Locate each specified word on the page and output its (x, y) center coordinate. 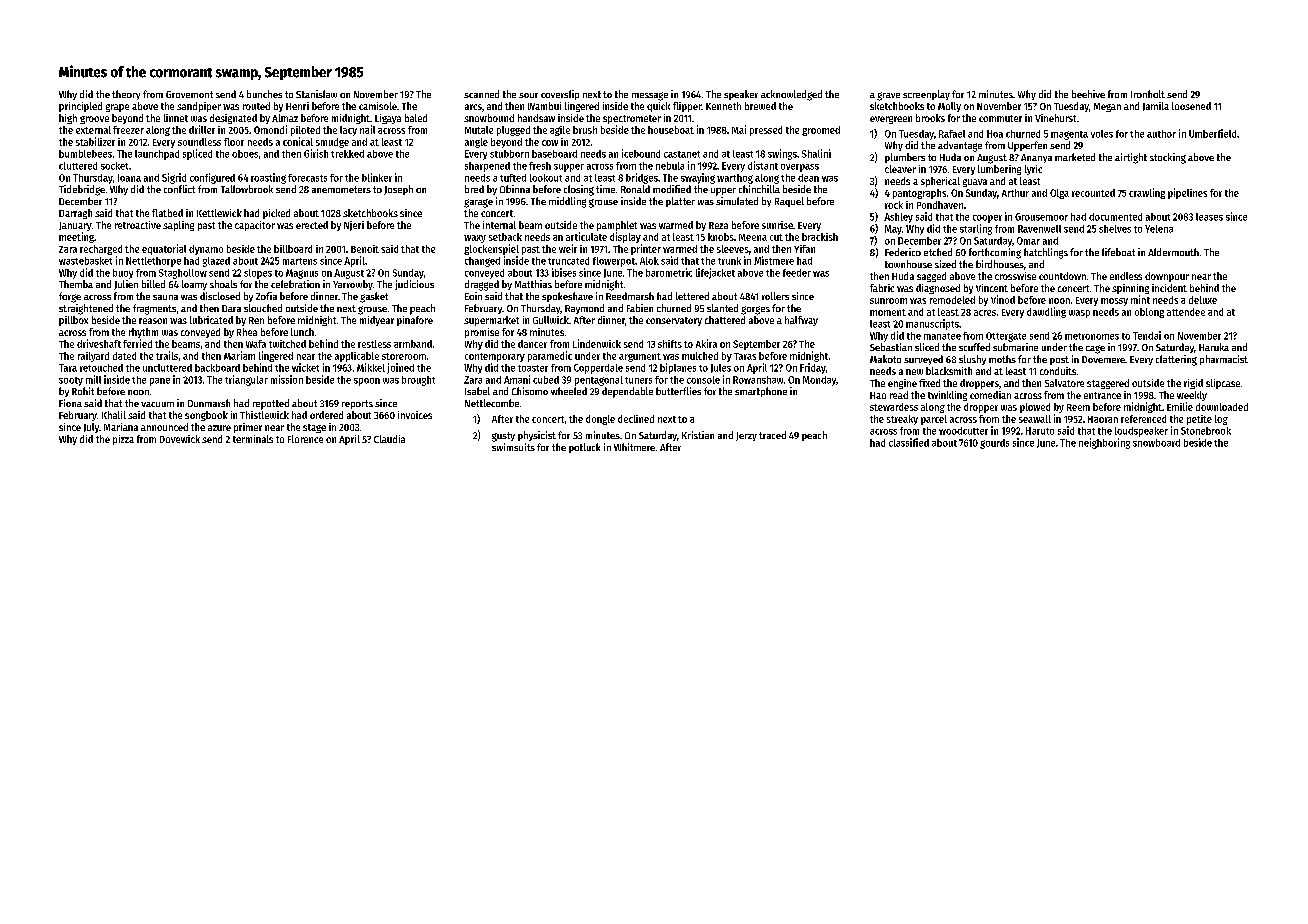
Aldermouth (1173, 252)
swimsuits (513, 447)
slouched (263, 308)
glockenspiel (491, 249)
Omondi (270, 129)
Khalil (114, 415)
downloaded (1222, 407)
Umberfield (1212, 133)
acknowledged (791, 95)
